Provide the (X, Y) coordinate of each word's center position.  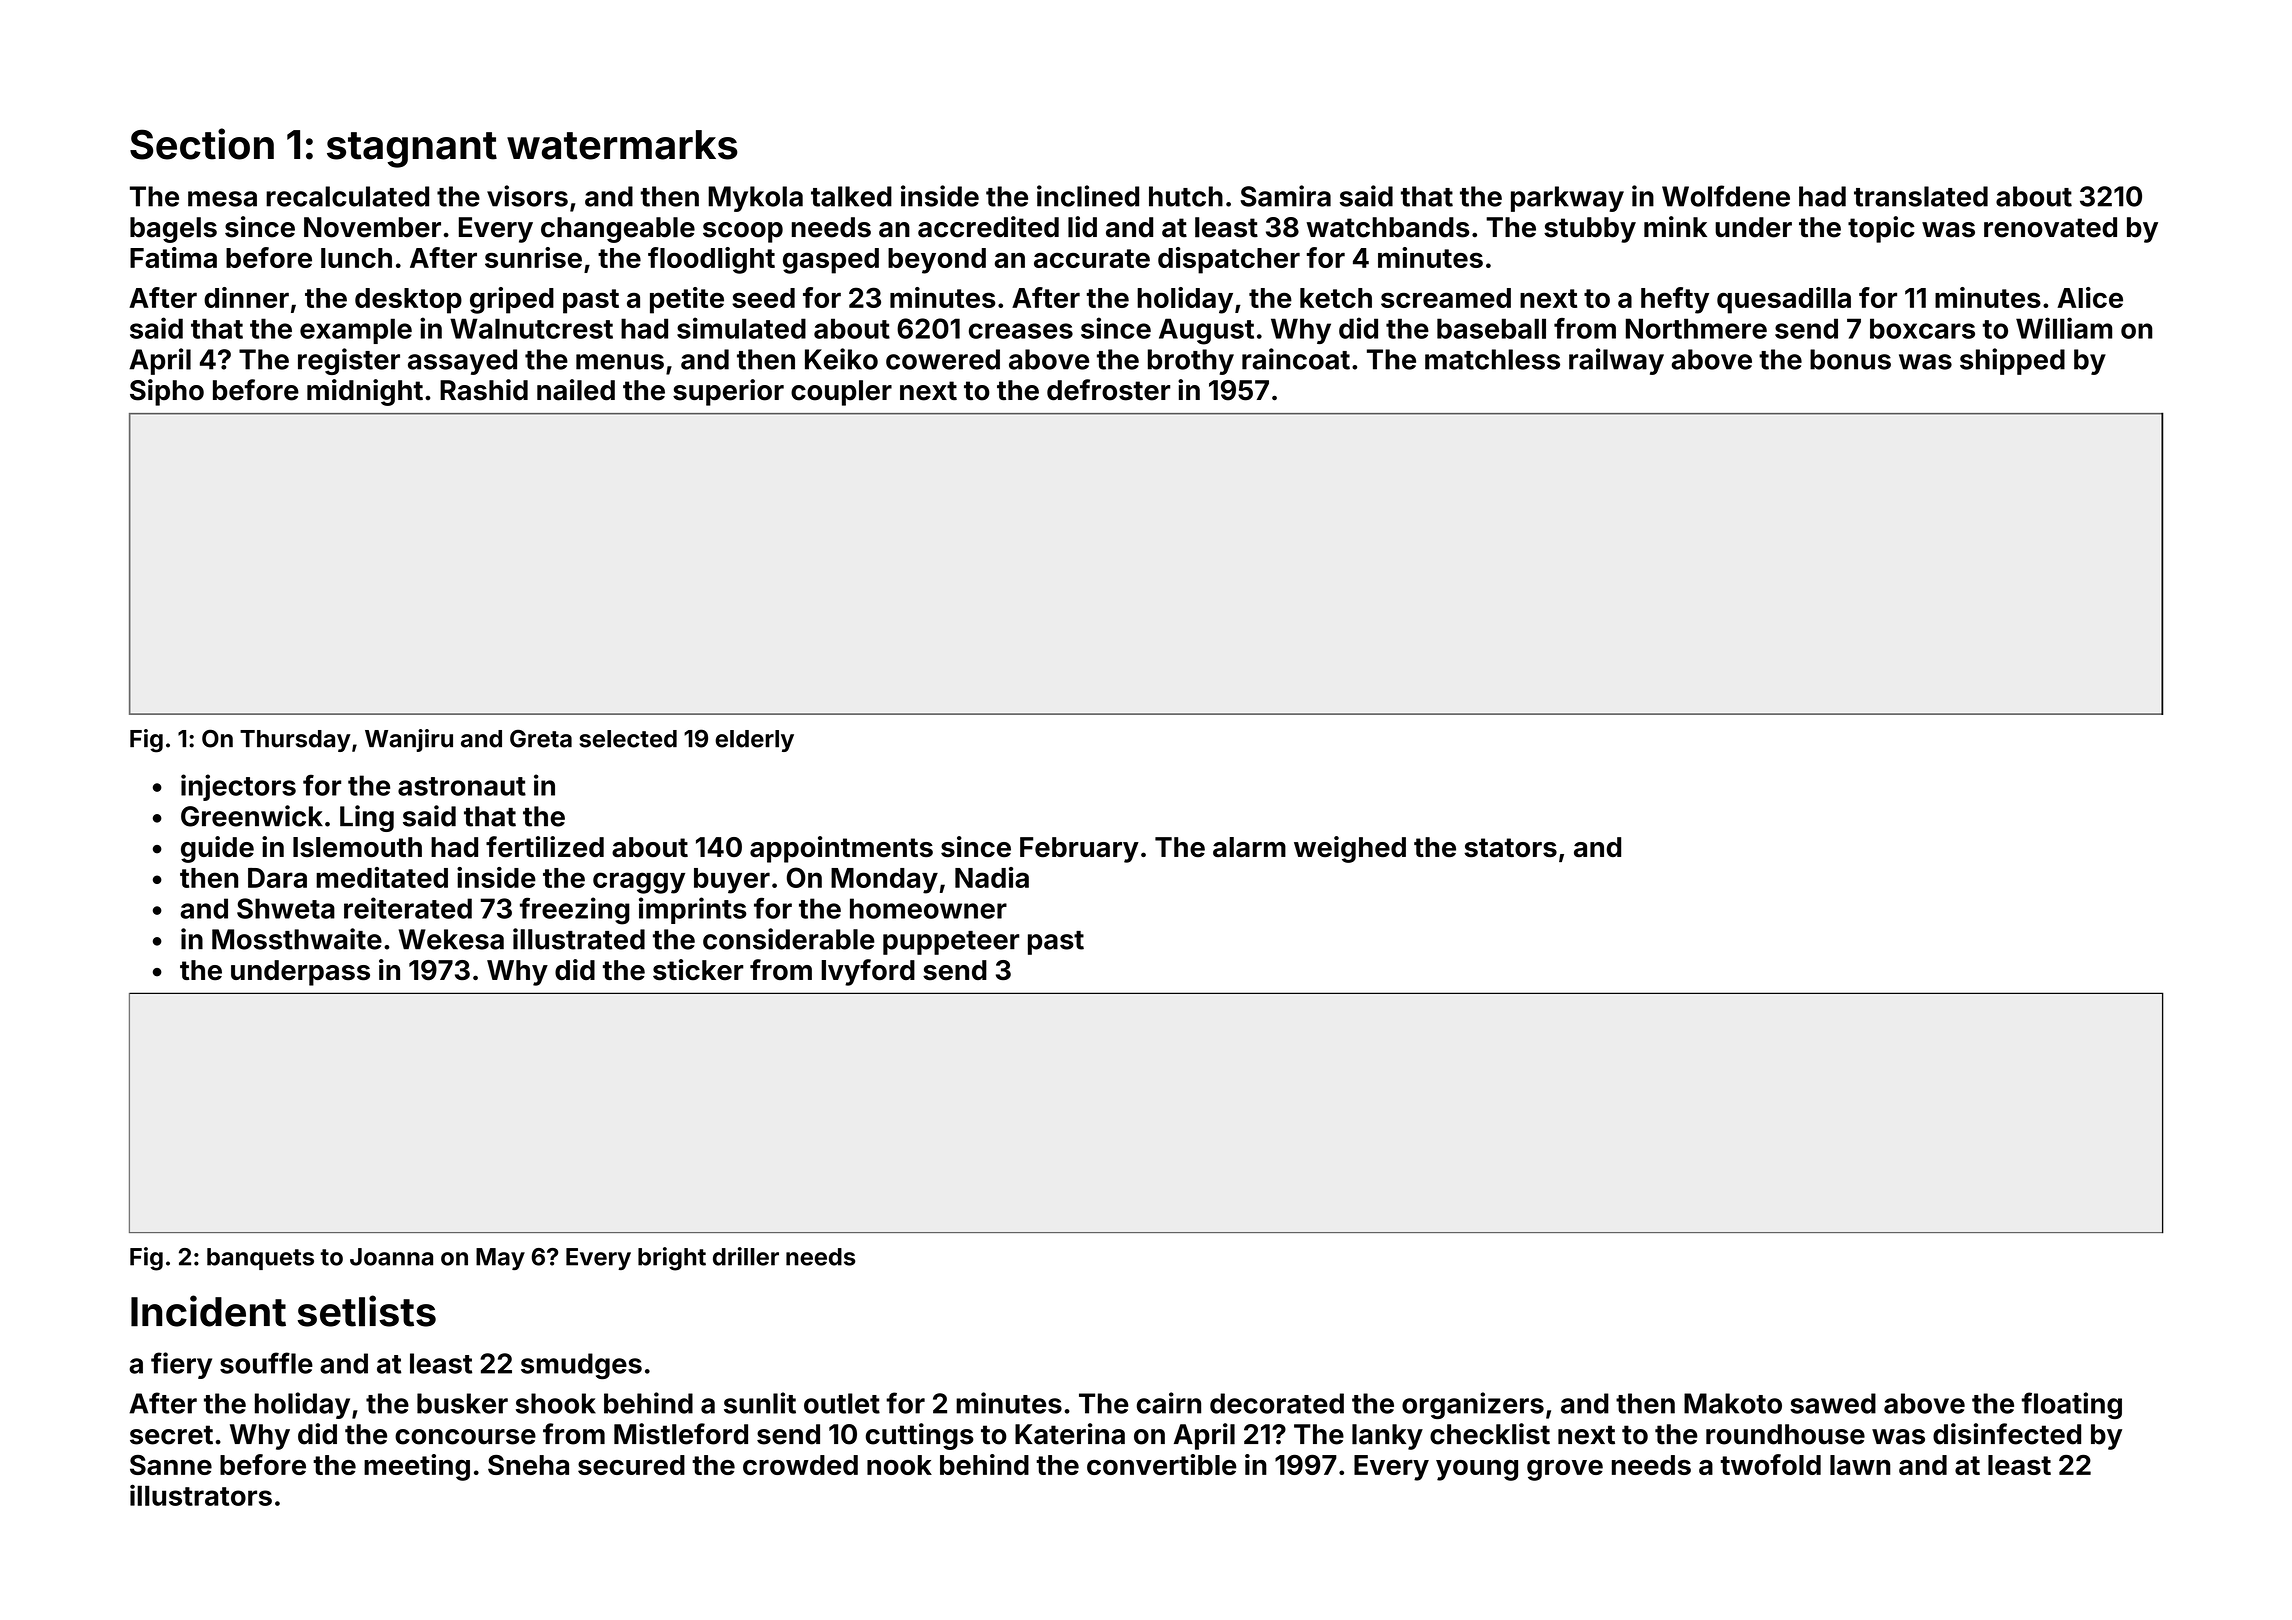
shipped (2012, 361)
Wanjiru (409, 740)
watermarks (622, 145)
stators (1510, 848)
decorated (1277, 1403)
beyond (937, 261)
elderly (754, 741)
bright (672, 1259)
